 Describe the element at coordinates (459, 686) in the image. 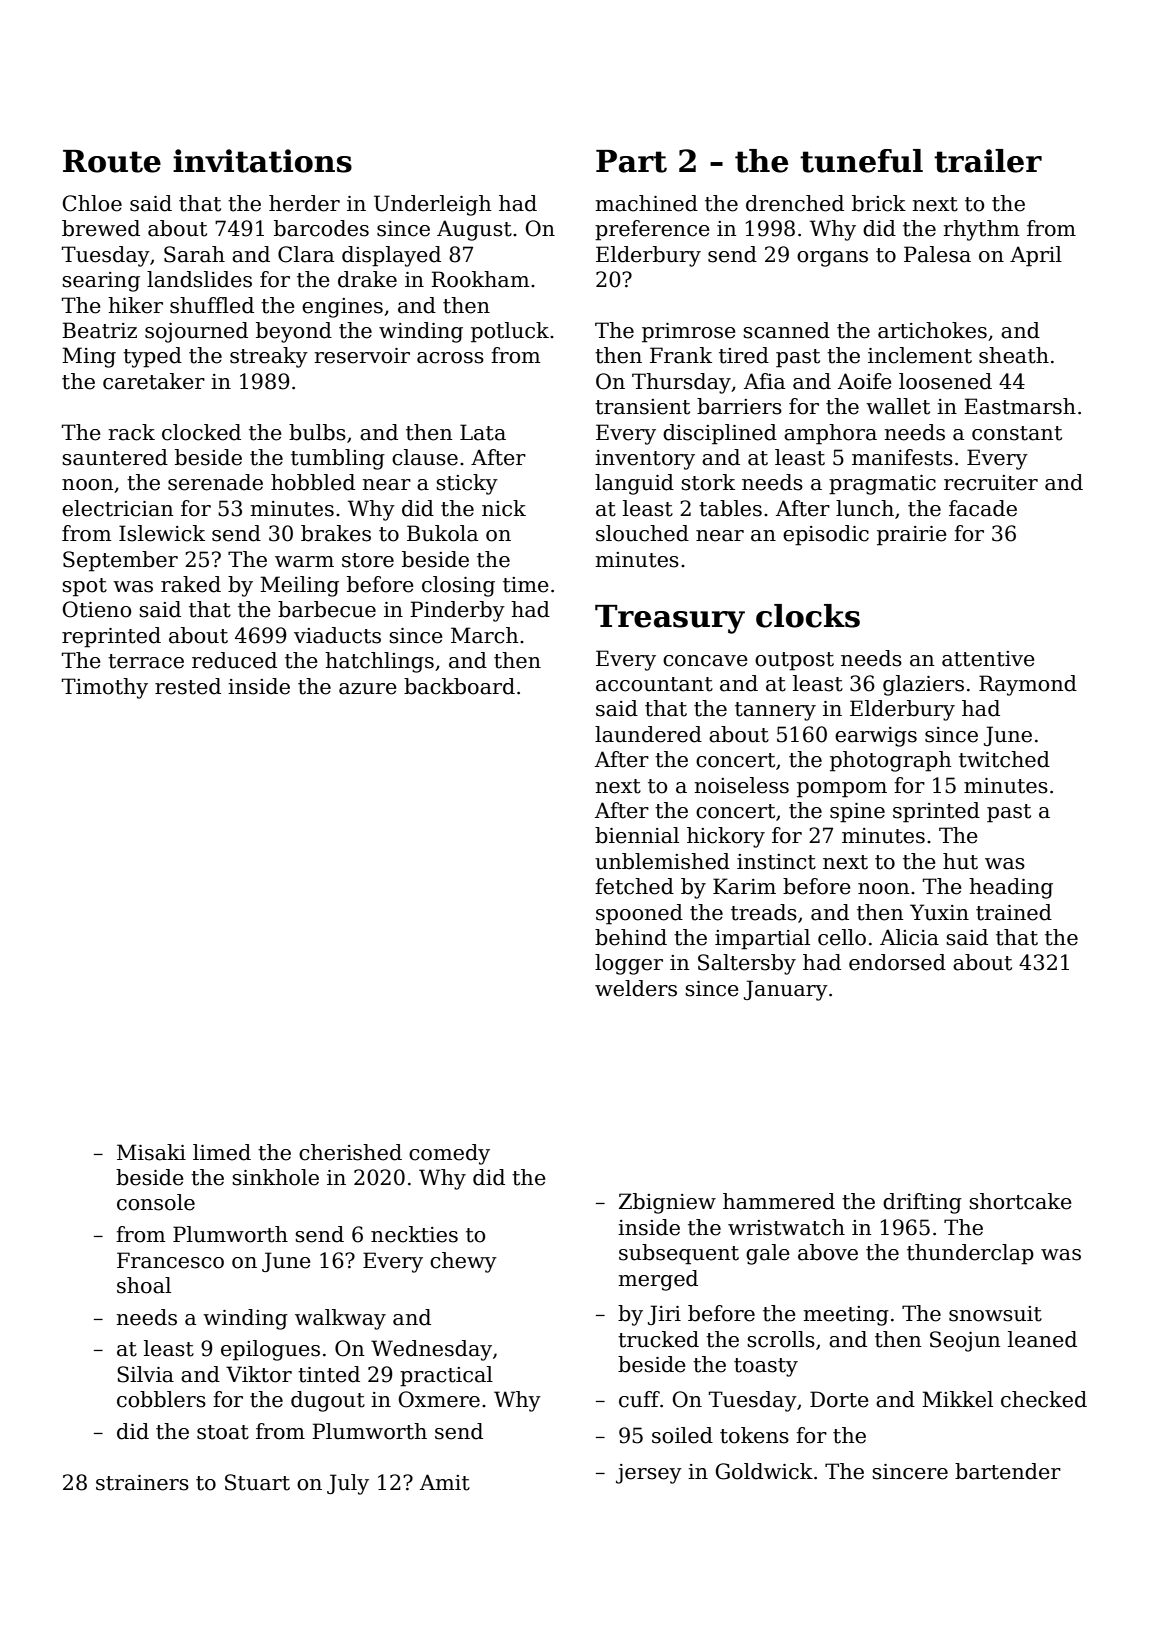

I see `backboard` at that location.
